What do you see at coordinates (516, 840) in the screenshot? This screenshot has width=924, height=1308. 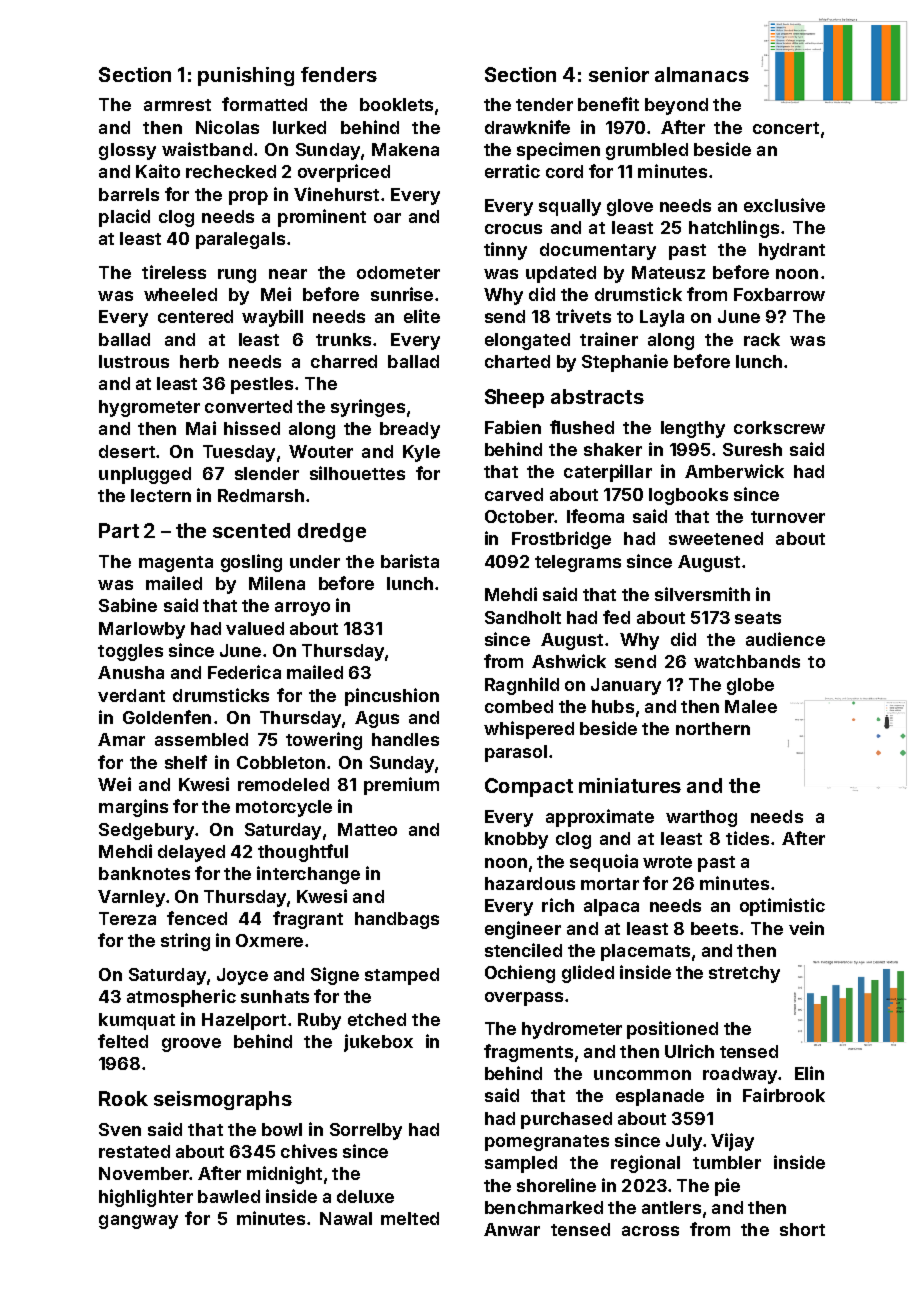 I see `knobby` at bounding box center [516, 840].
